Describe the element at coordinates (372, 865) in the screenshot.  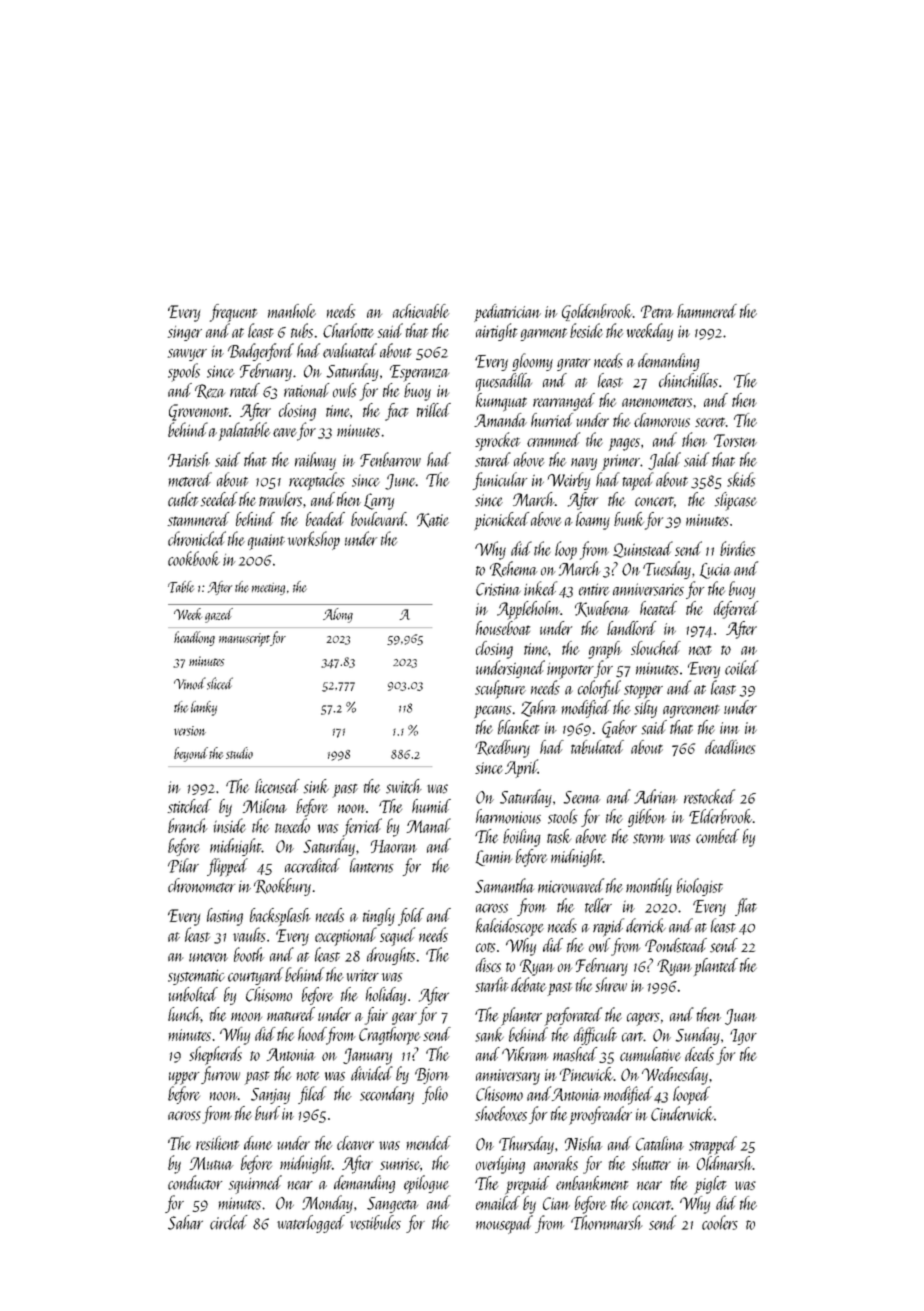
I see `lanterns` at that location.
